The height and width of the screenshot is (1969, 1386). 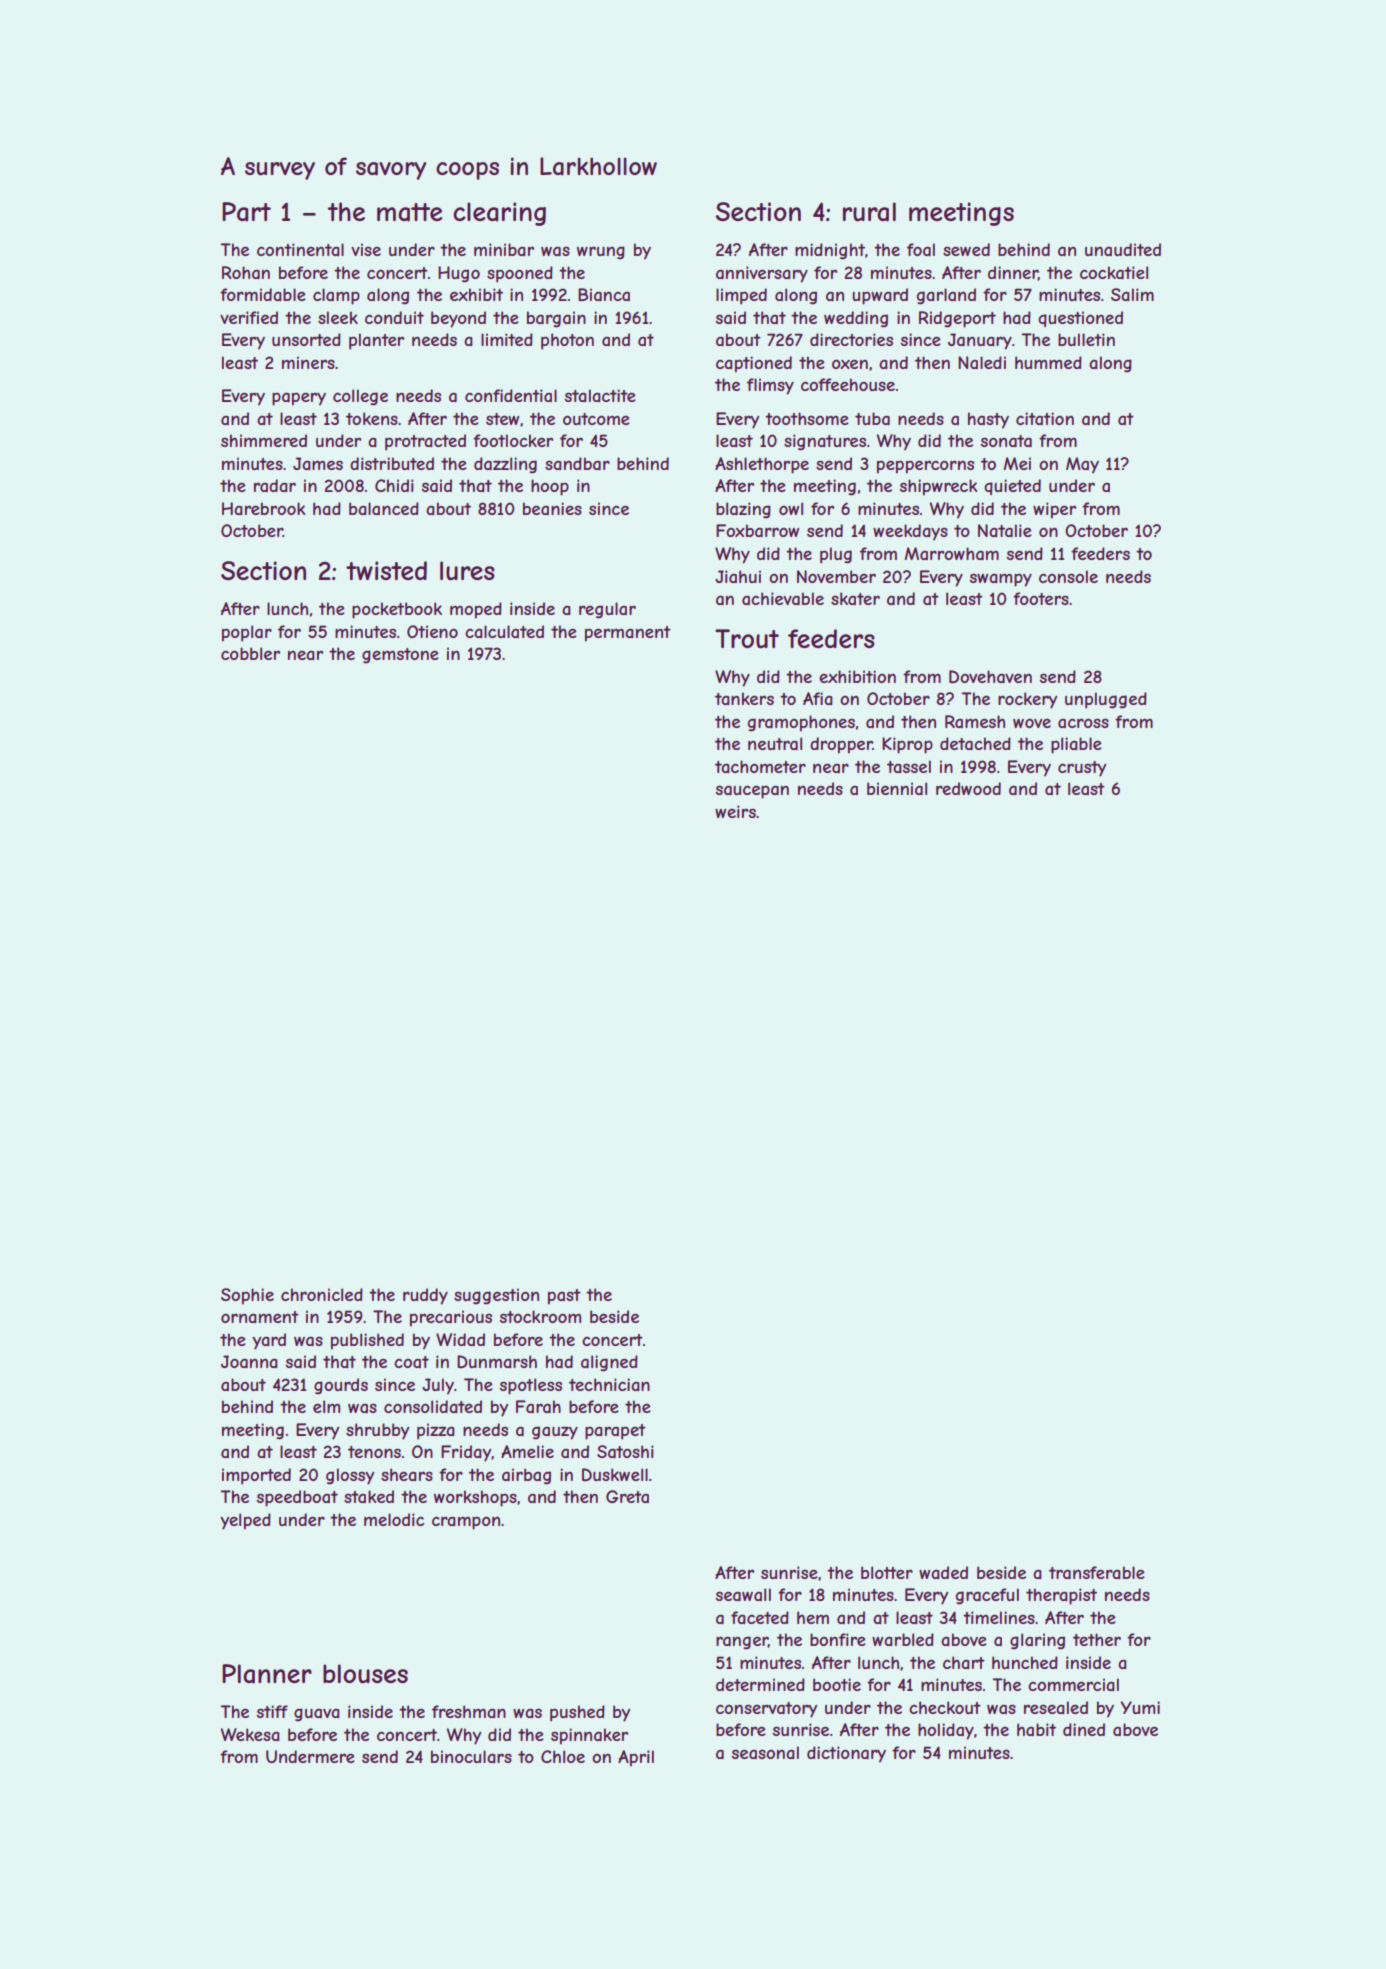 What do you see at coordinates (609, 1384) in the screenshot?
I see `technician` at bounding box center [609, 1384].
